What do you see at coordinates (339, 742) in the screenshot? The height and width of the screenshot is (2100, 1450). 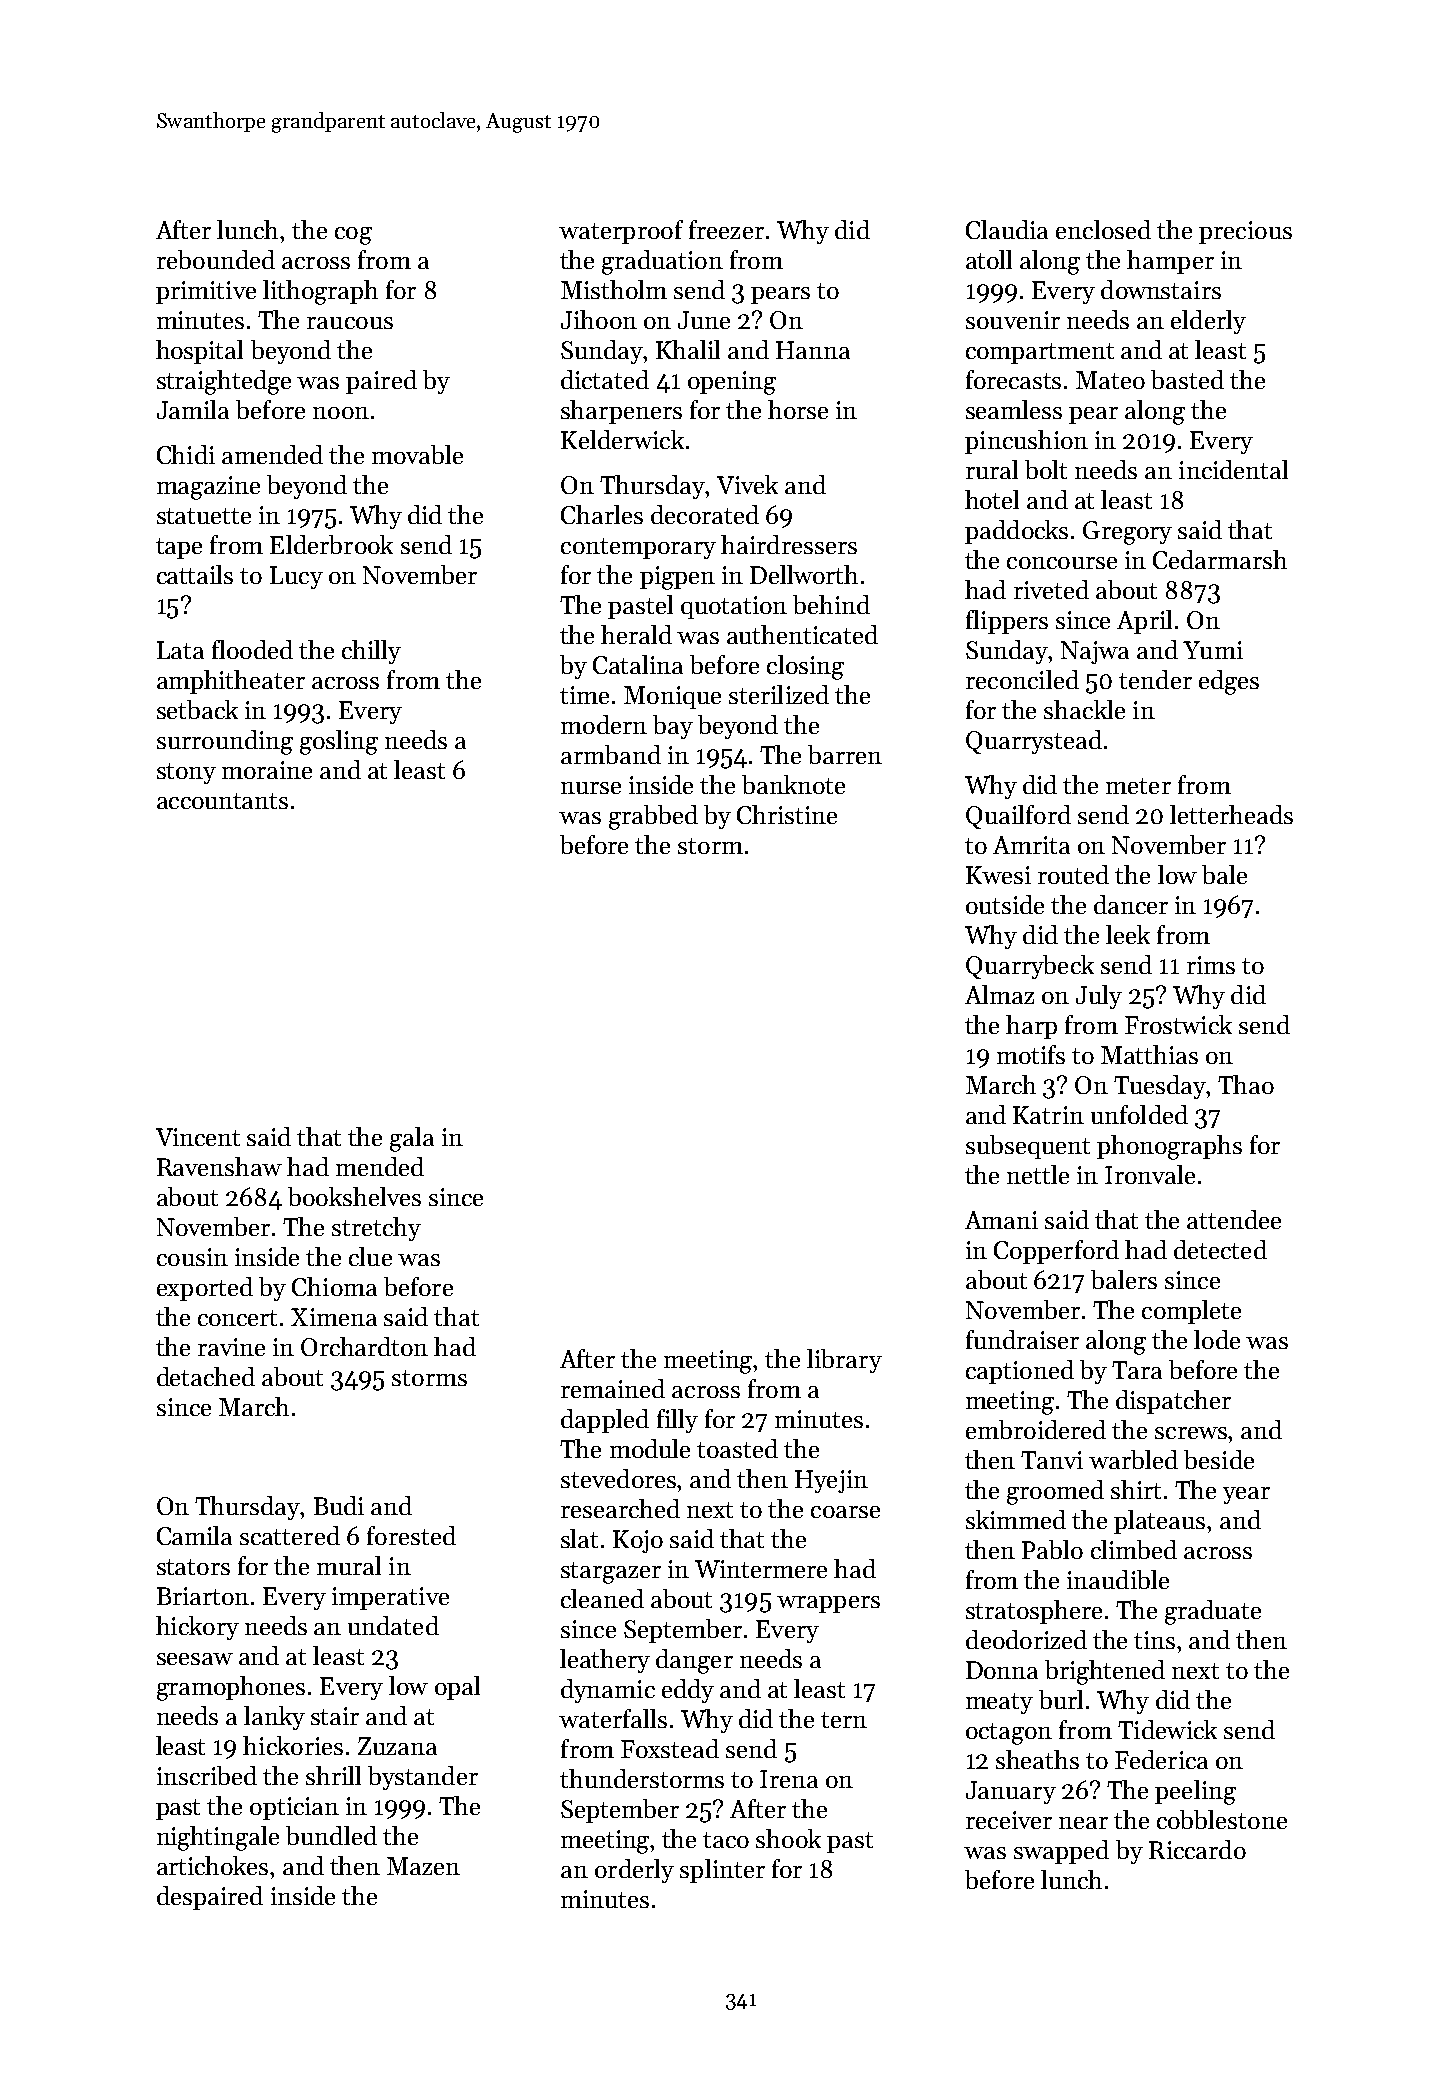 I see `gosling` at bounding box center [339, 742].
